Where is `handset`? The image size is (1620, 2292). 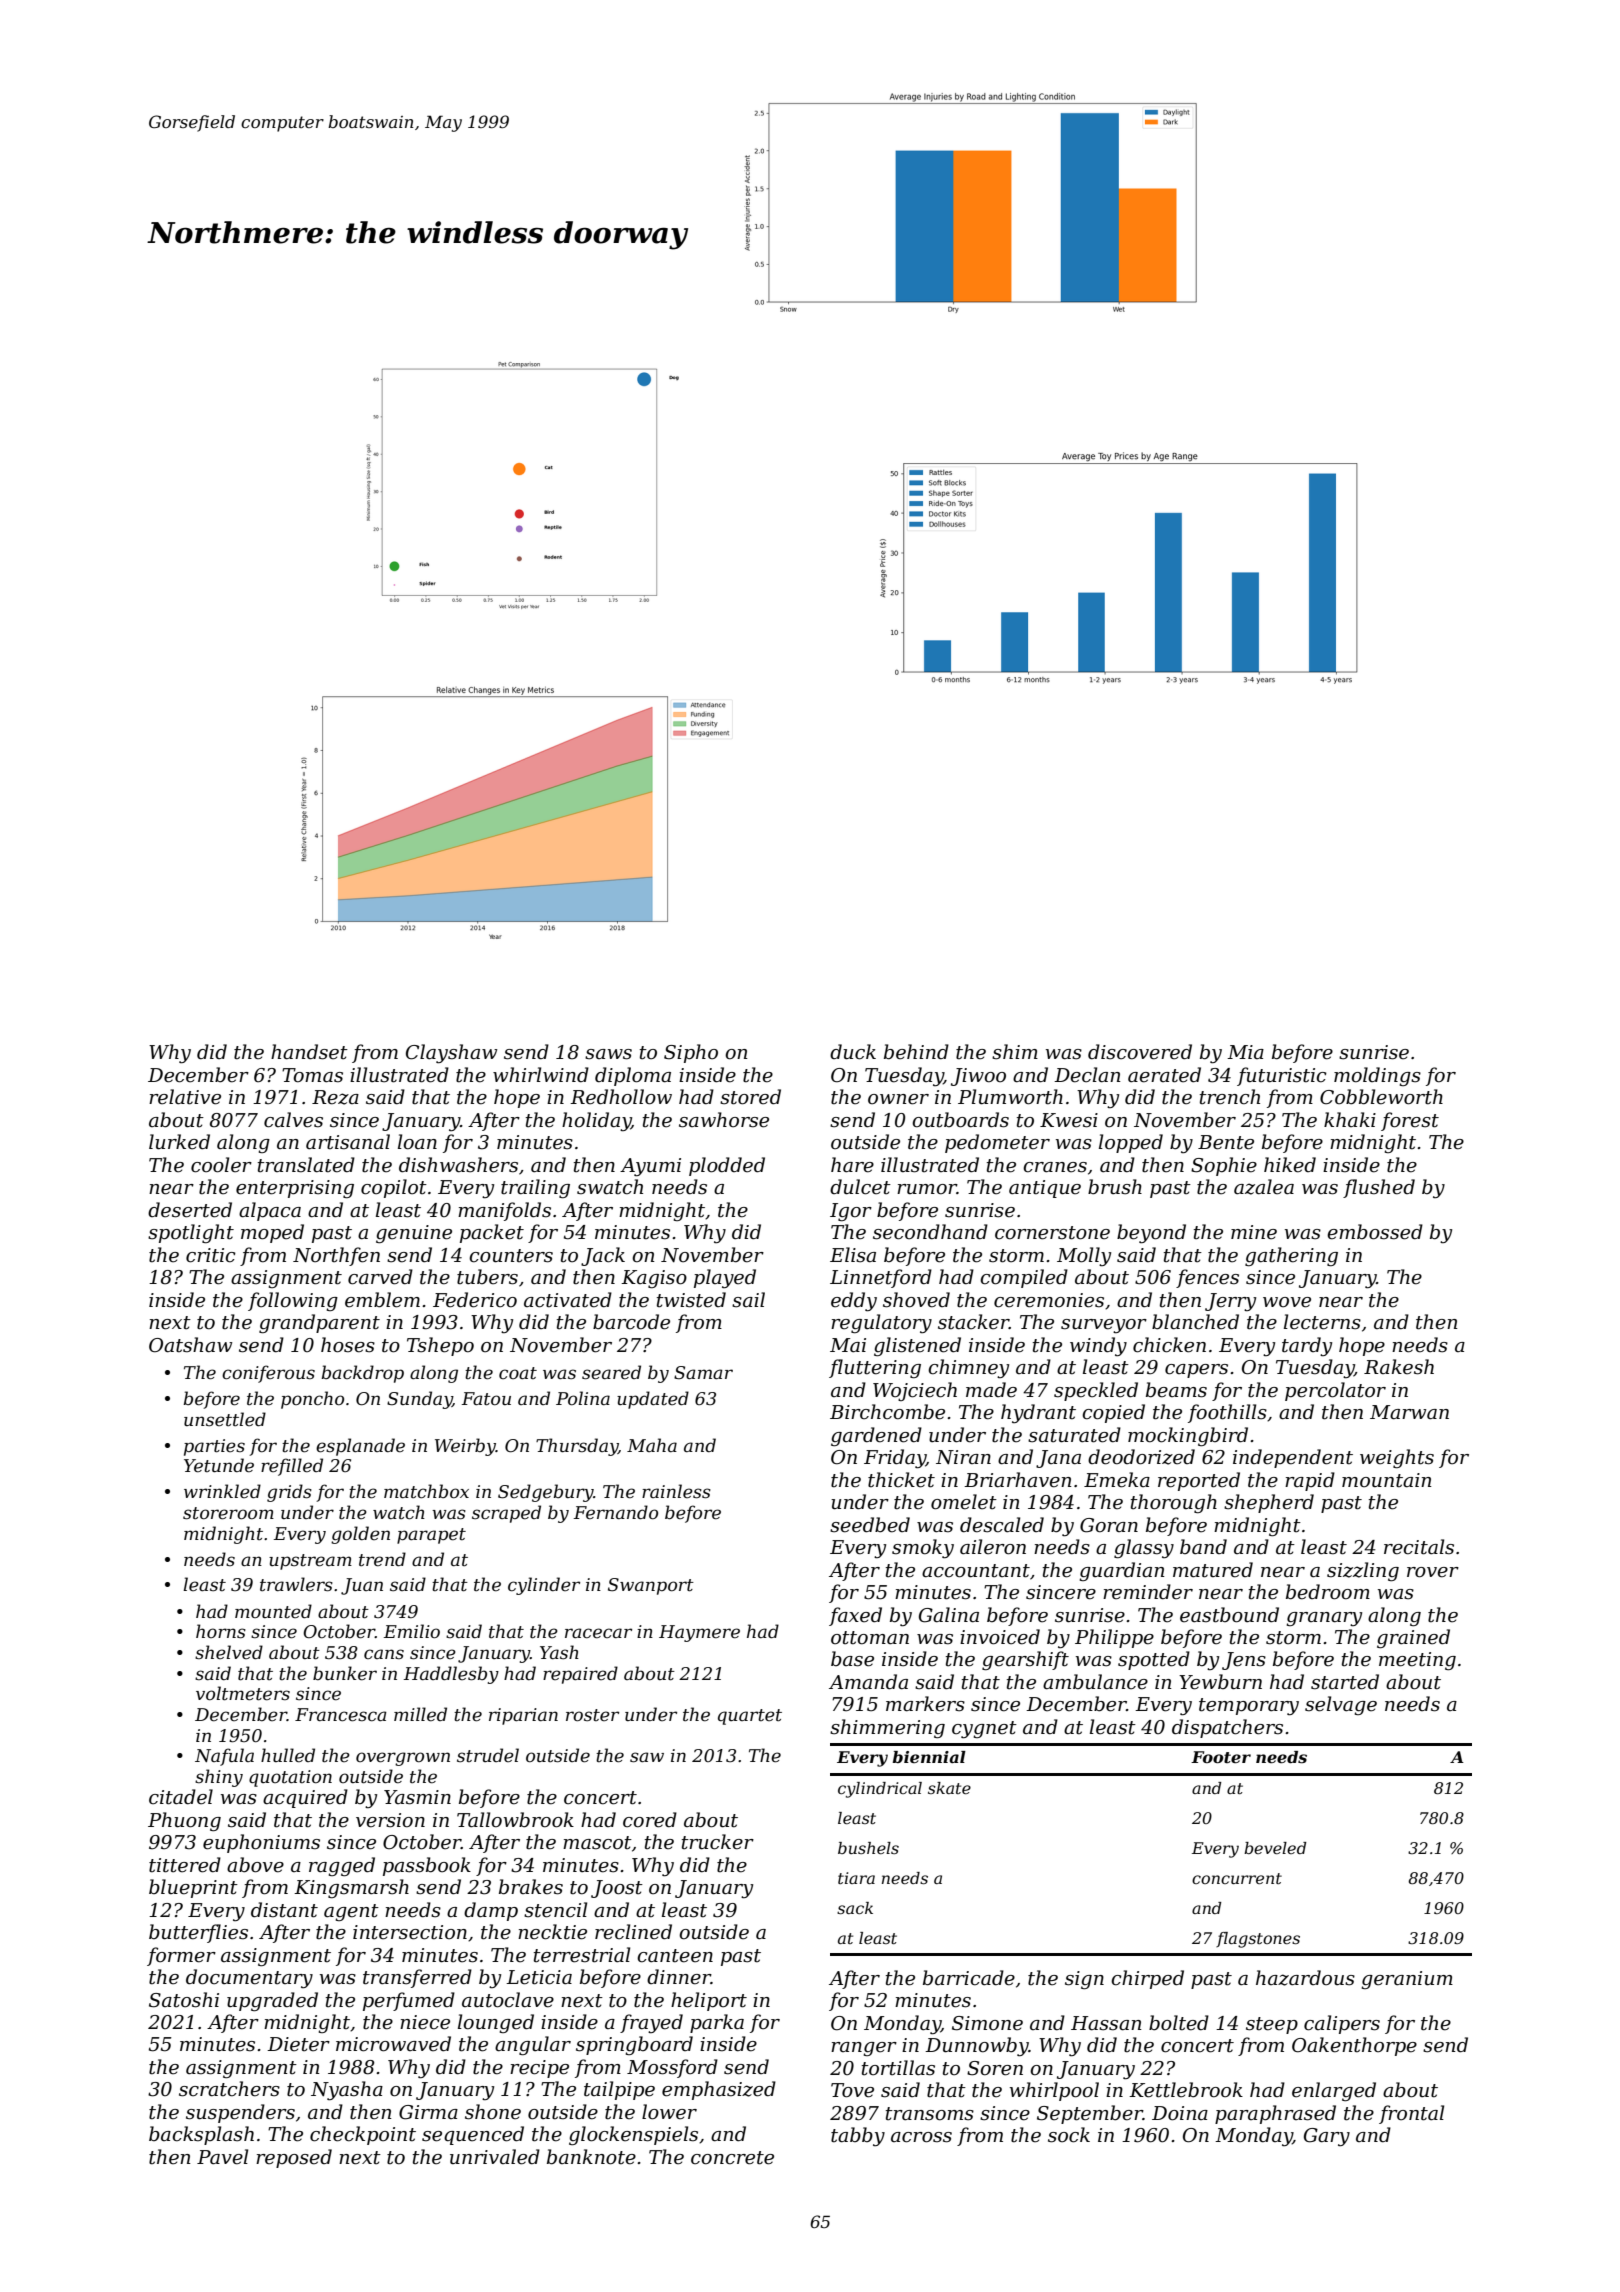 handset is located at coordinates (309, 1052).
